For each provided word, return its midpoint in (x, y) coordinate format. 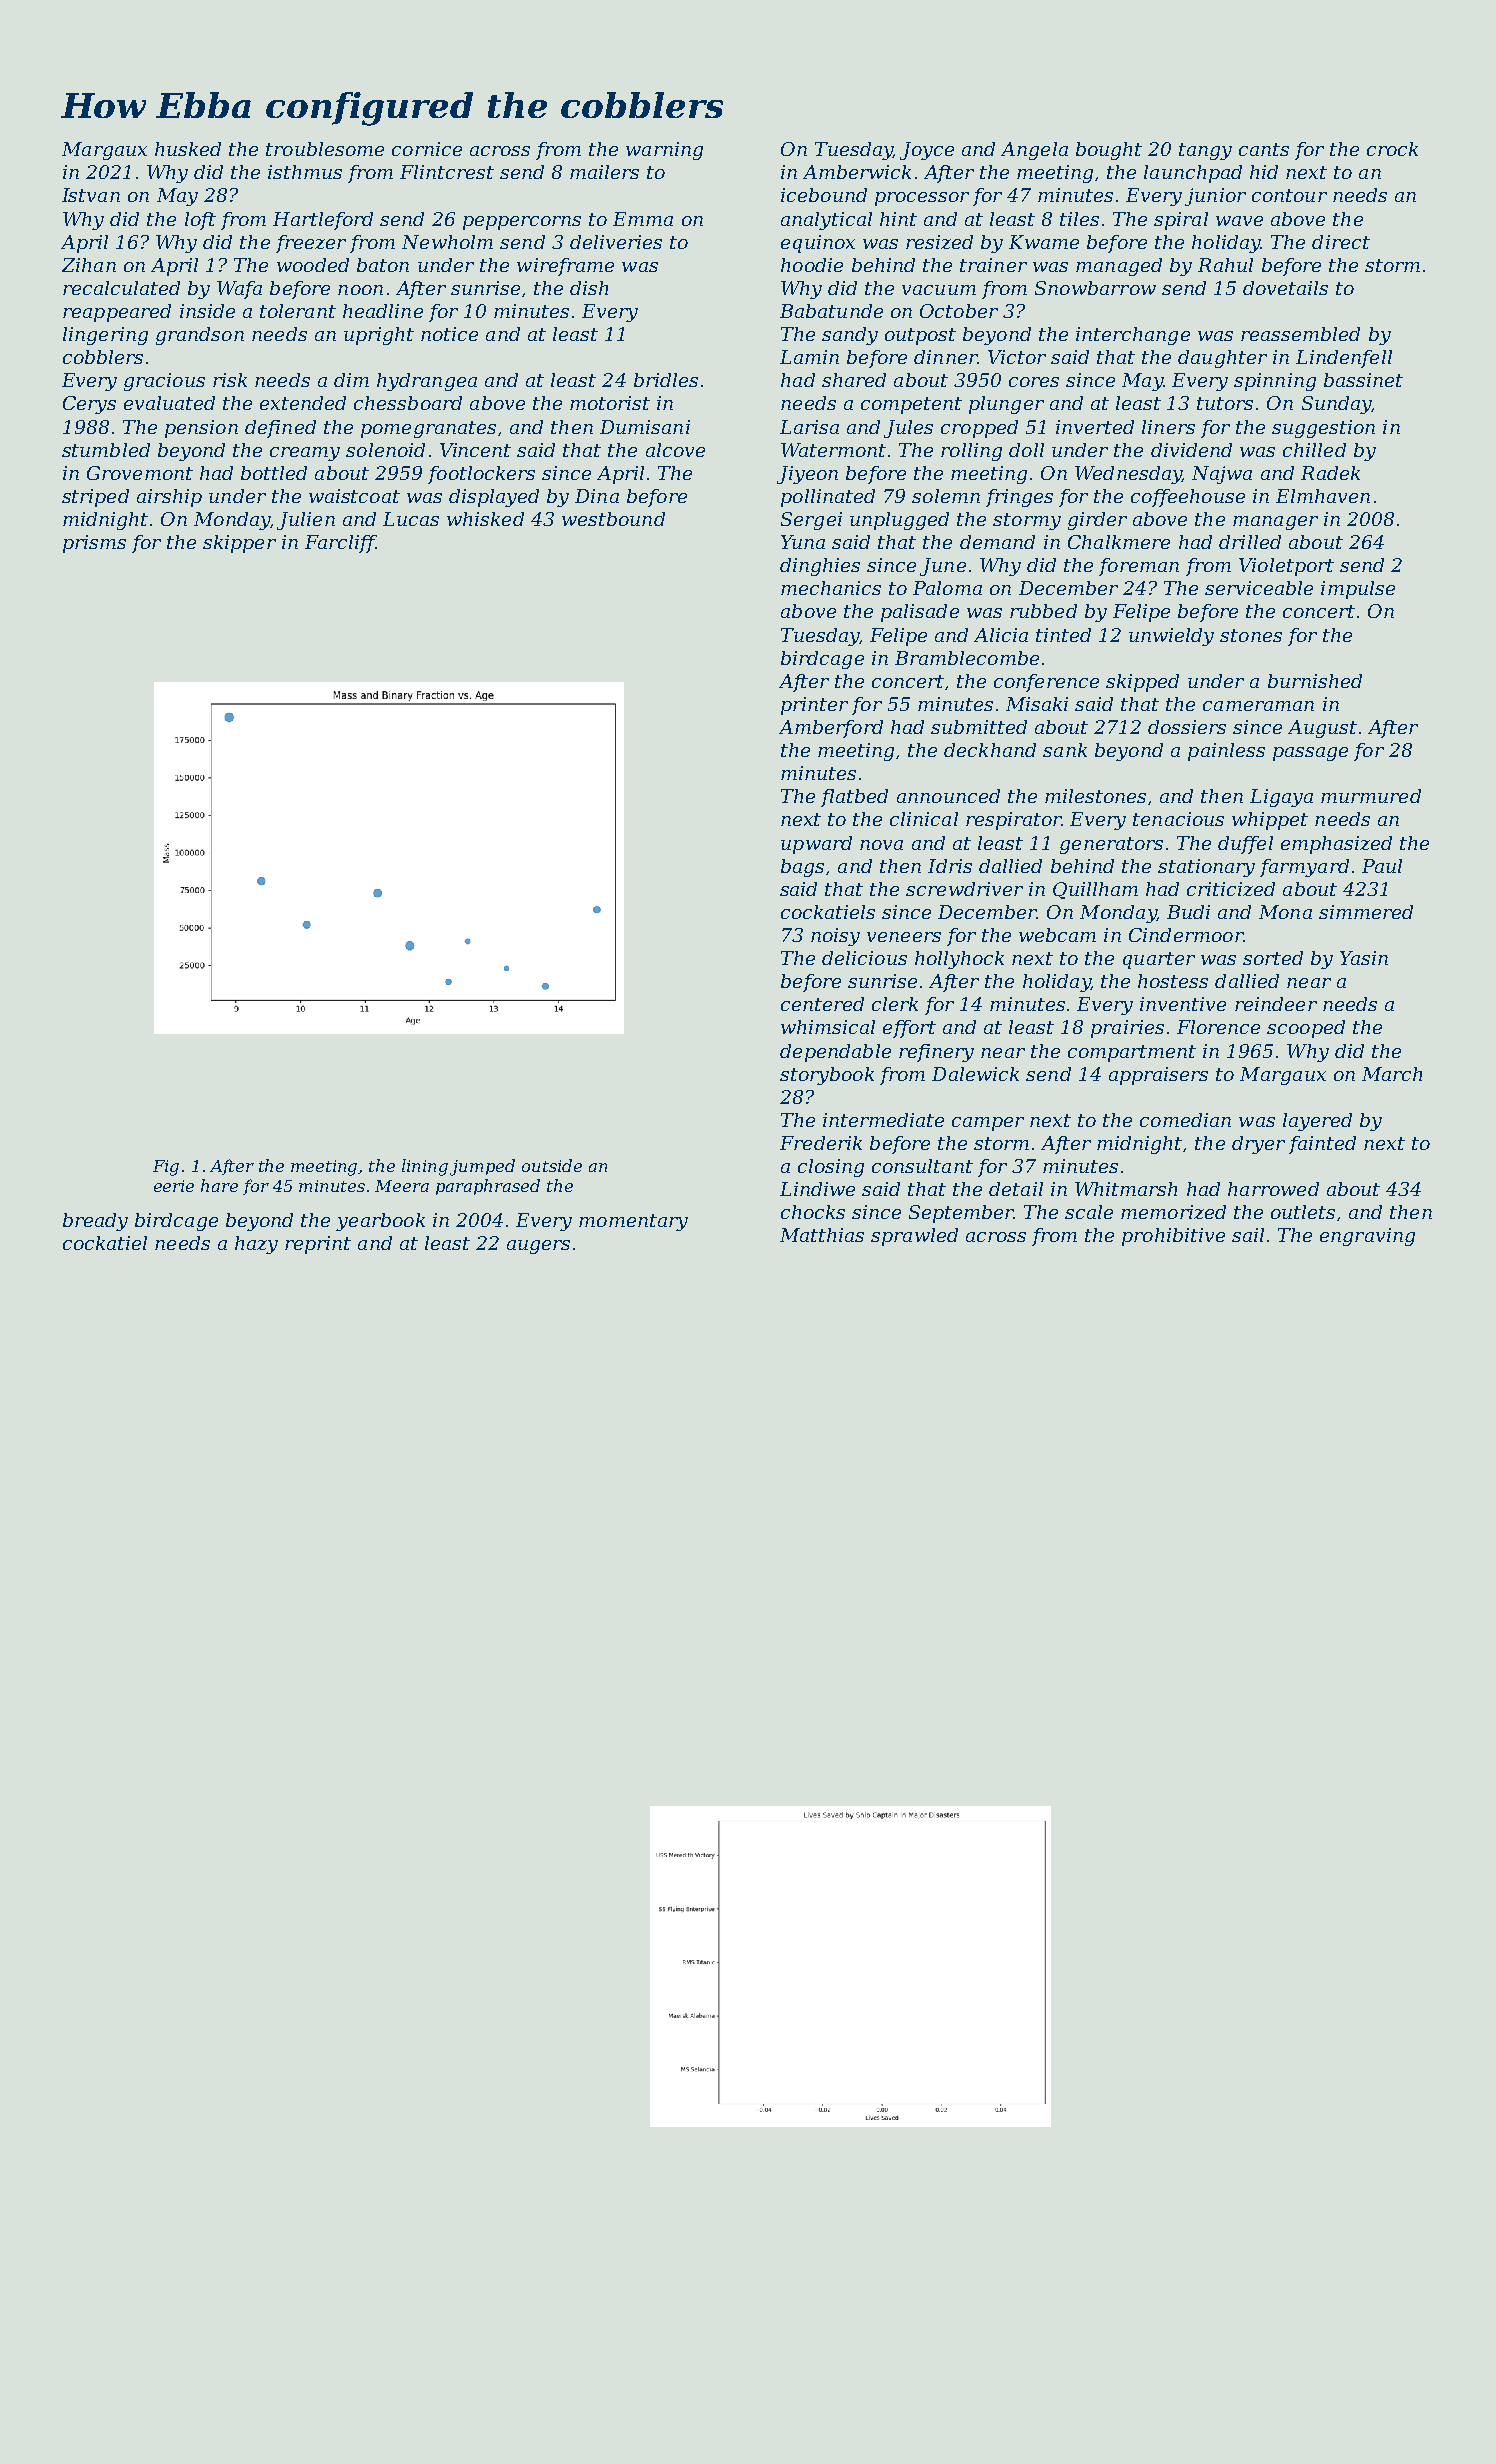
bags (802, 868)
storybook (827, 1076)
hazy (256, 1245)
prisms (94, 544)
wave (1239, 221)
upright (379, 336)
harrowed (1273, 1189)
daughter (1222, 359)
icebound (824, 195)
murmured (1371, 796)
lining (425, 1167)
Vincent (475, 450)
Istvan (91, 195)
